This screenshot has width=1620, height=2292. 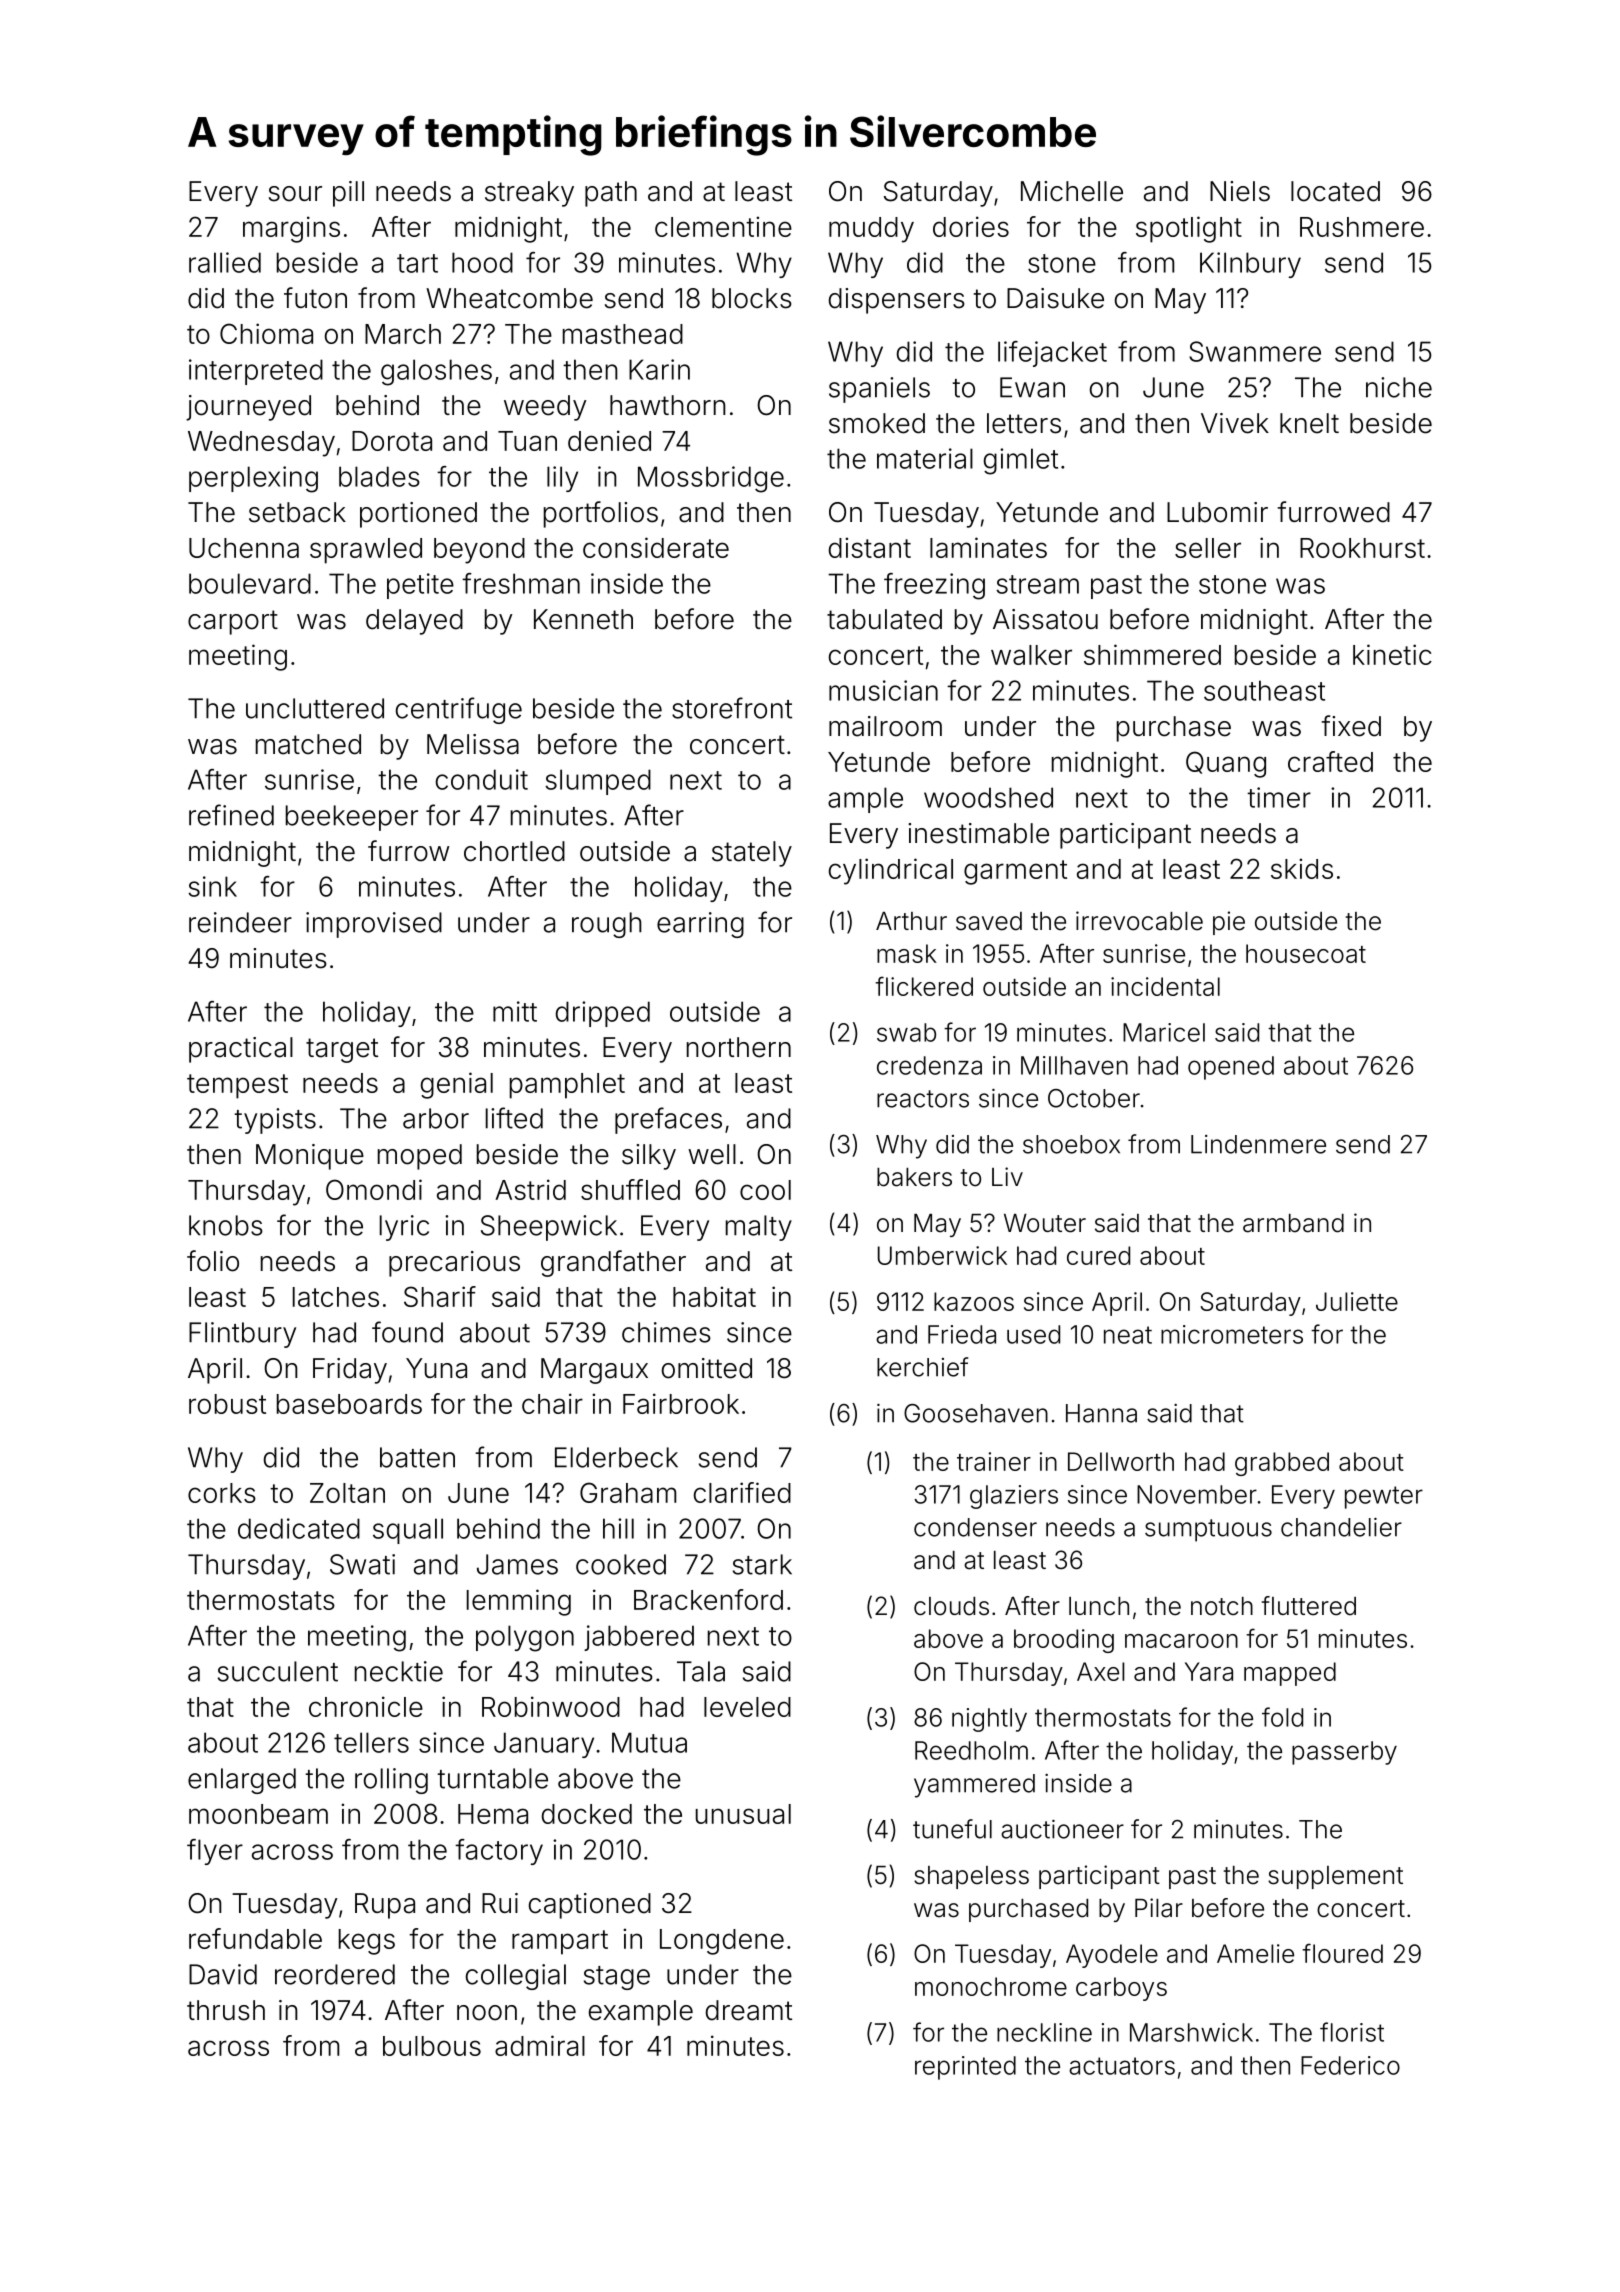 I want to click on Astrid, so click(x=530, y=1189).
